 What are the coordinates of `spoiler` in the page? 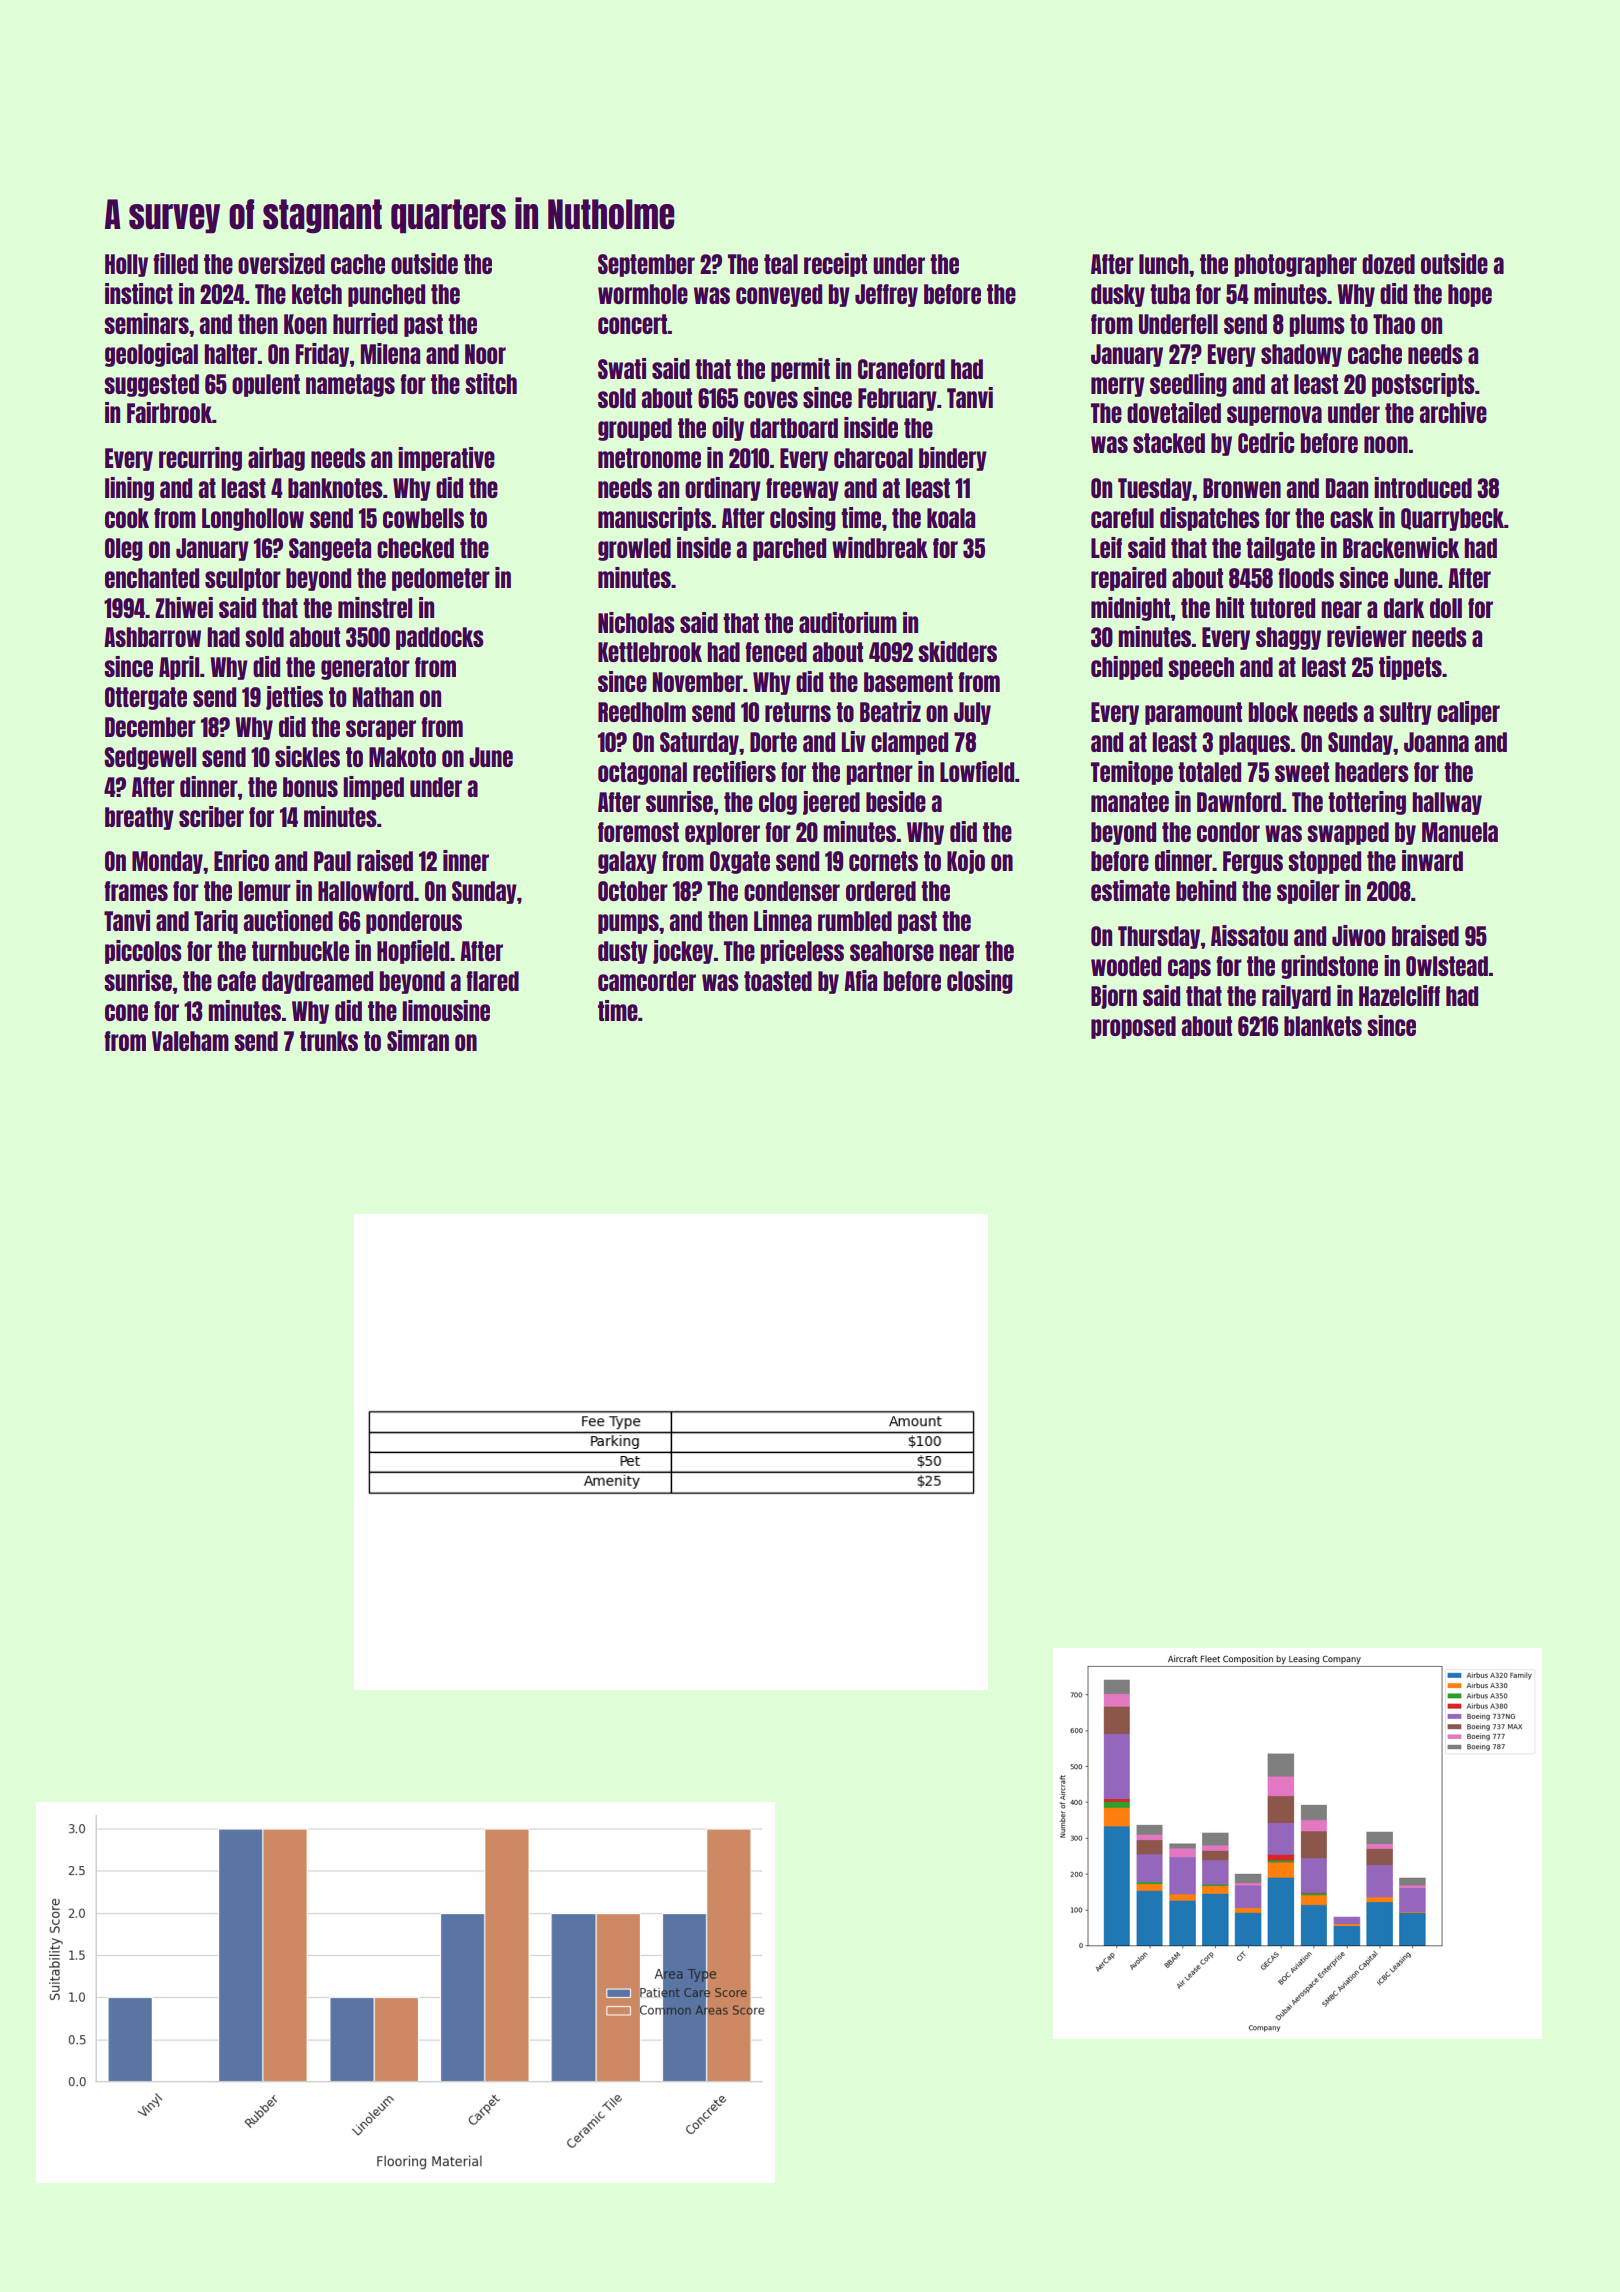 It's located at (1308, 892).
